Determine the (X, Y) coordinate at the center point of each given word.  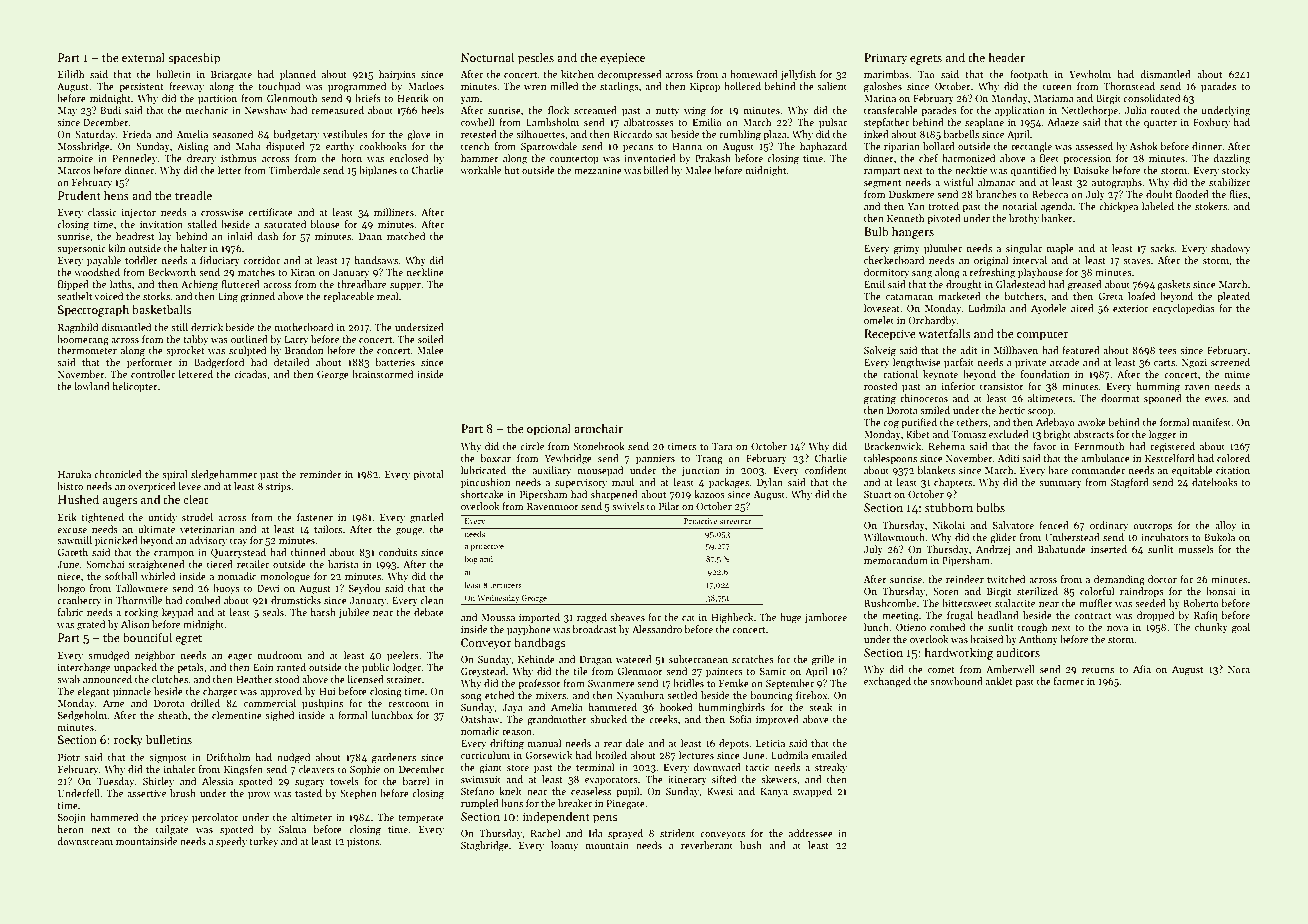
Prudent (79, 195)
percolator (215, 818)
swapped (812, 792)
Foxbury (1211, 123)
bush (751, 845)
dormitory (887, 273)
